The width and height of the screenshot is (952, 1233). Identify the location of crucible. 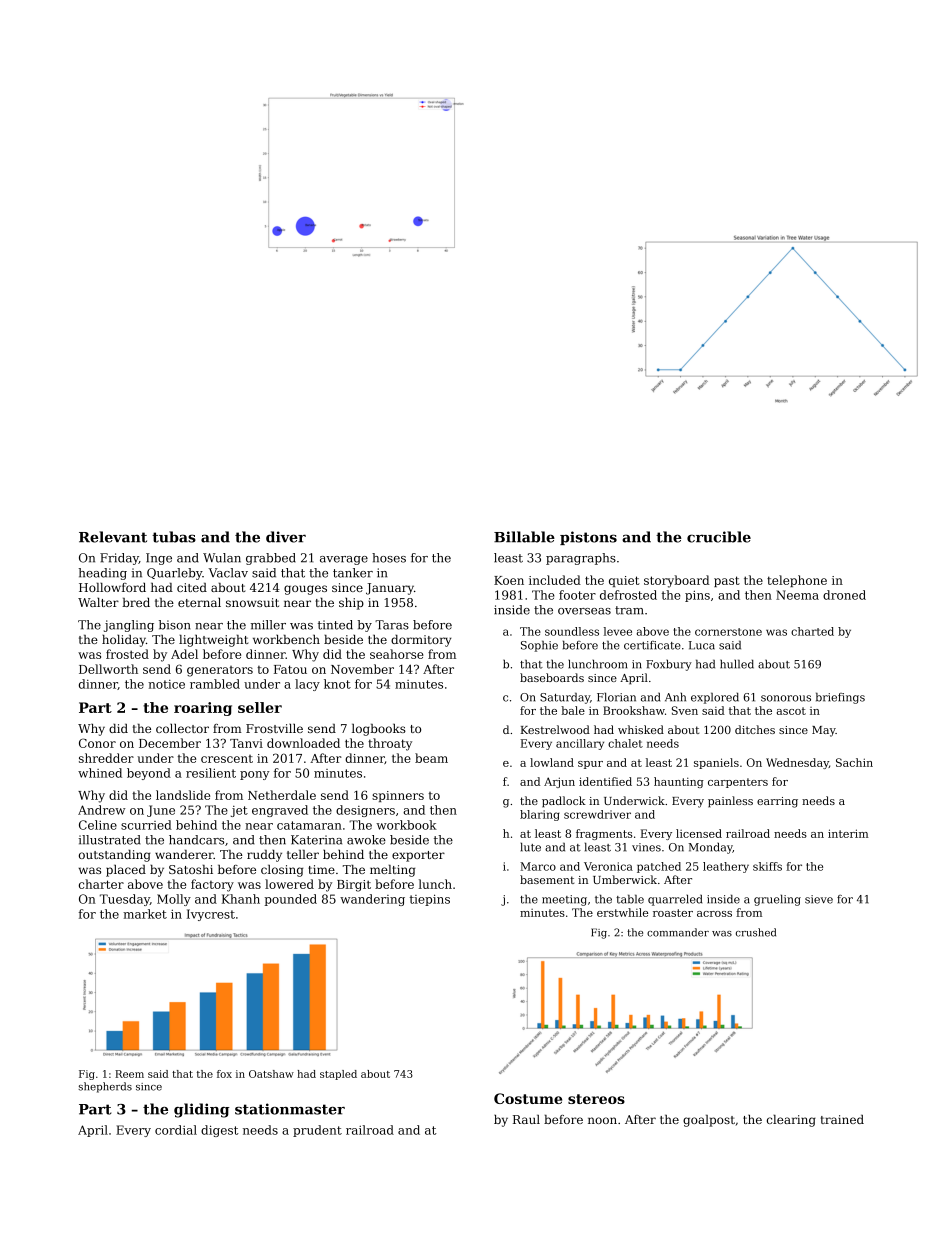
(719, 537).
